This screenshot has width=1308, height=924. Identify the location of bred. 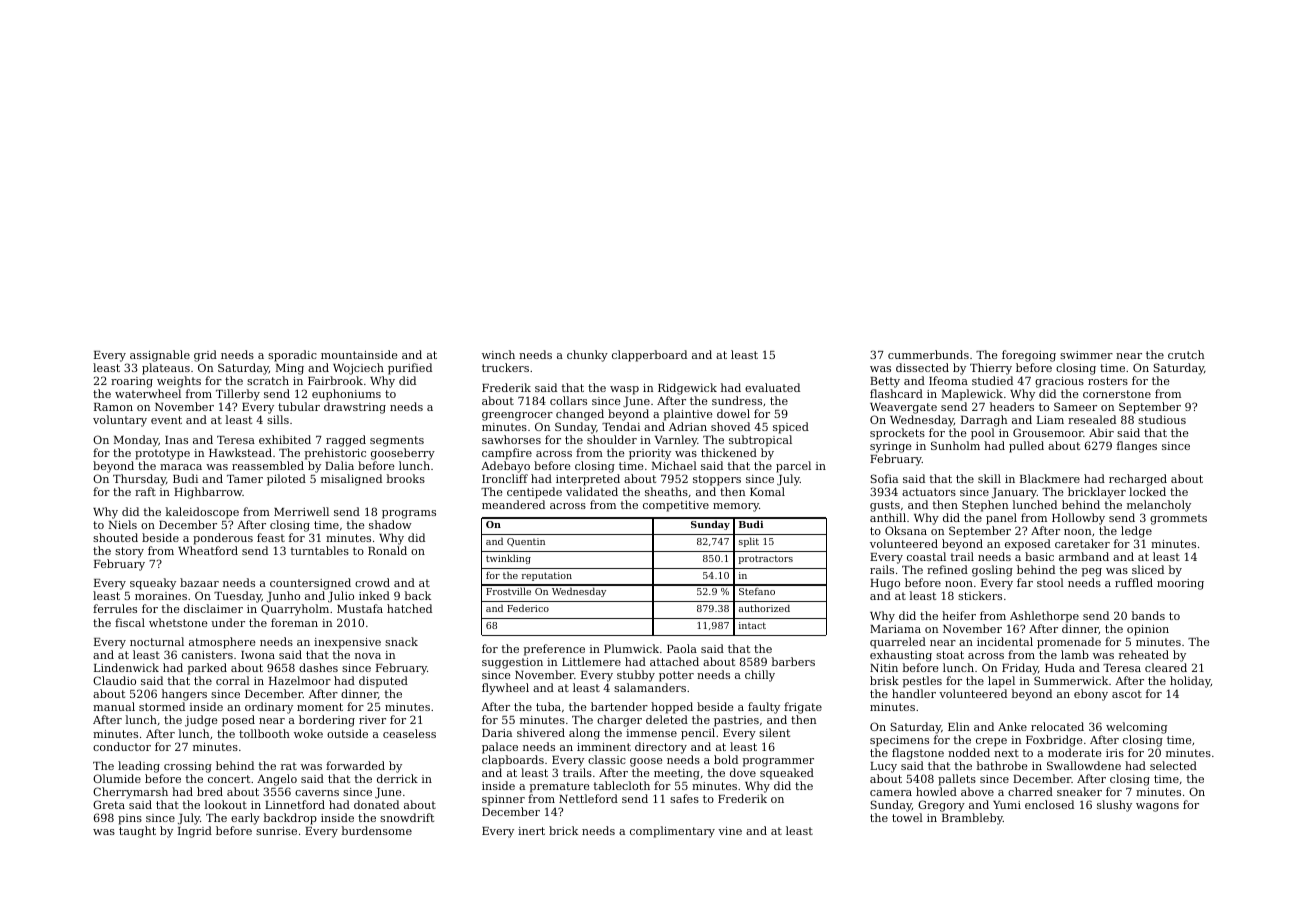
(210, 791).
